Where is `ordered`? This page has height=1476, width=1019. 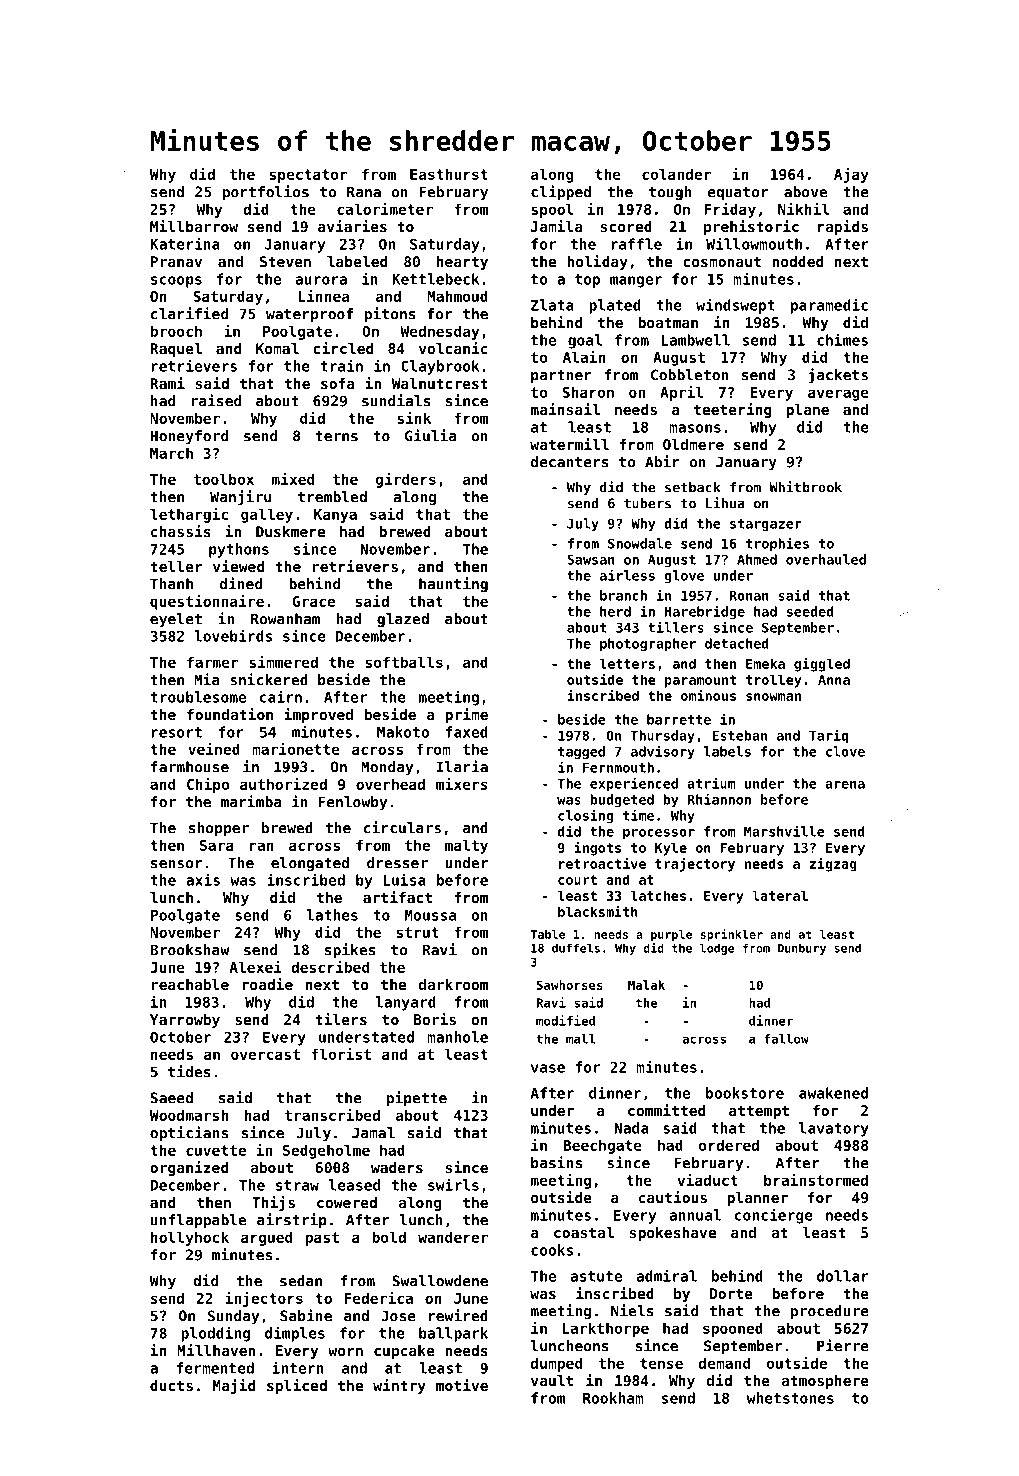 ordered is located at coordinates (729, 1145).
